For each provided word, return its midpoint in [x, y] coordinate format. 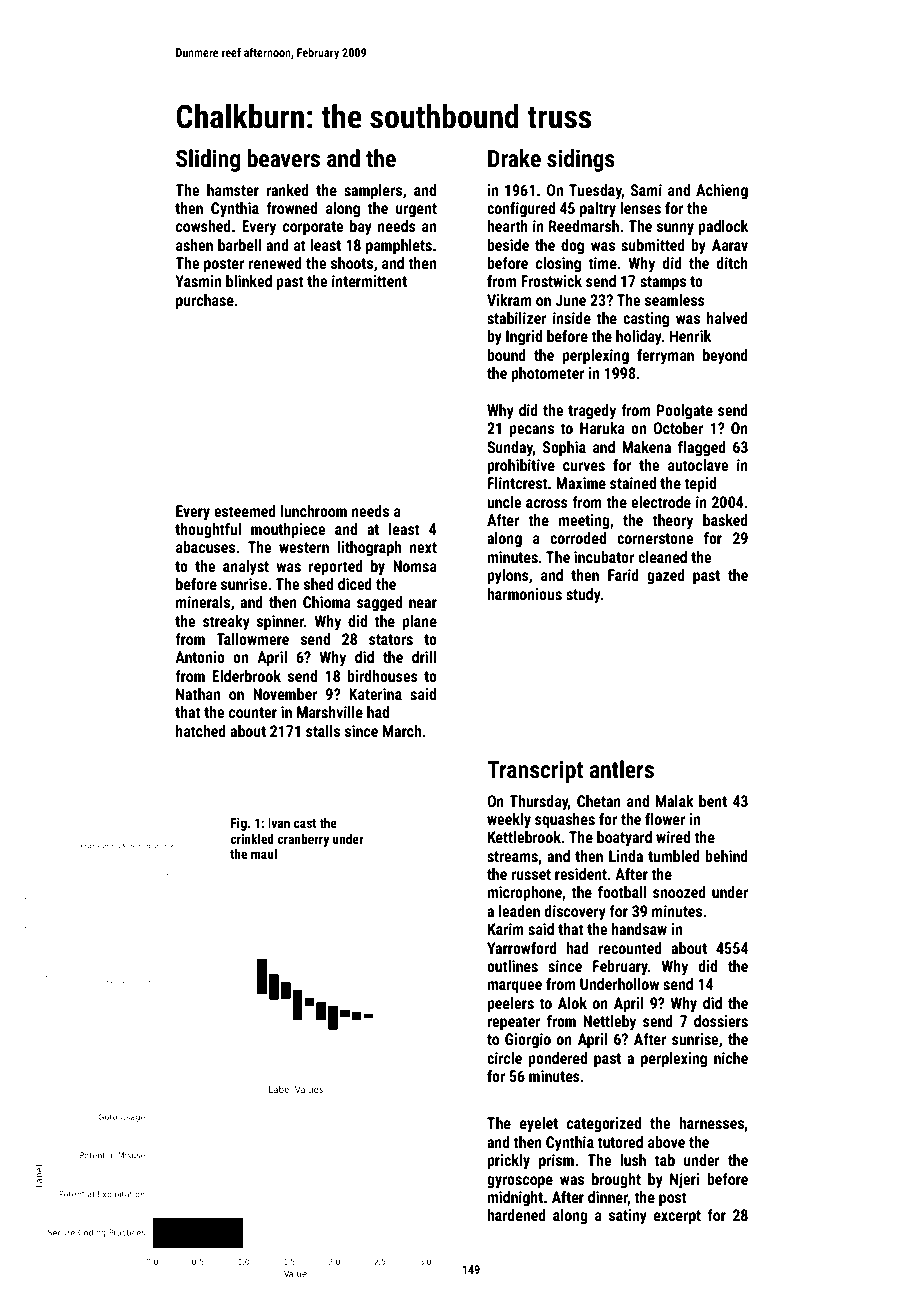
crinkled [252, 839]
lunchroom [314, 511]
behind [726, 856]
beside [508, 245]
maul [264, 854]
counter [253, 712]
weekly [509, 820]
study [583, 595]
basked [725, 520]
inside [572, 318]
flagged [702, 448]
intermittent [369, 281]
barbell [239, 245]
